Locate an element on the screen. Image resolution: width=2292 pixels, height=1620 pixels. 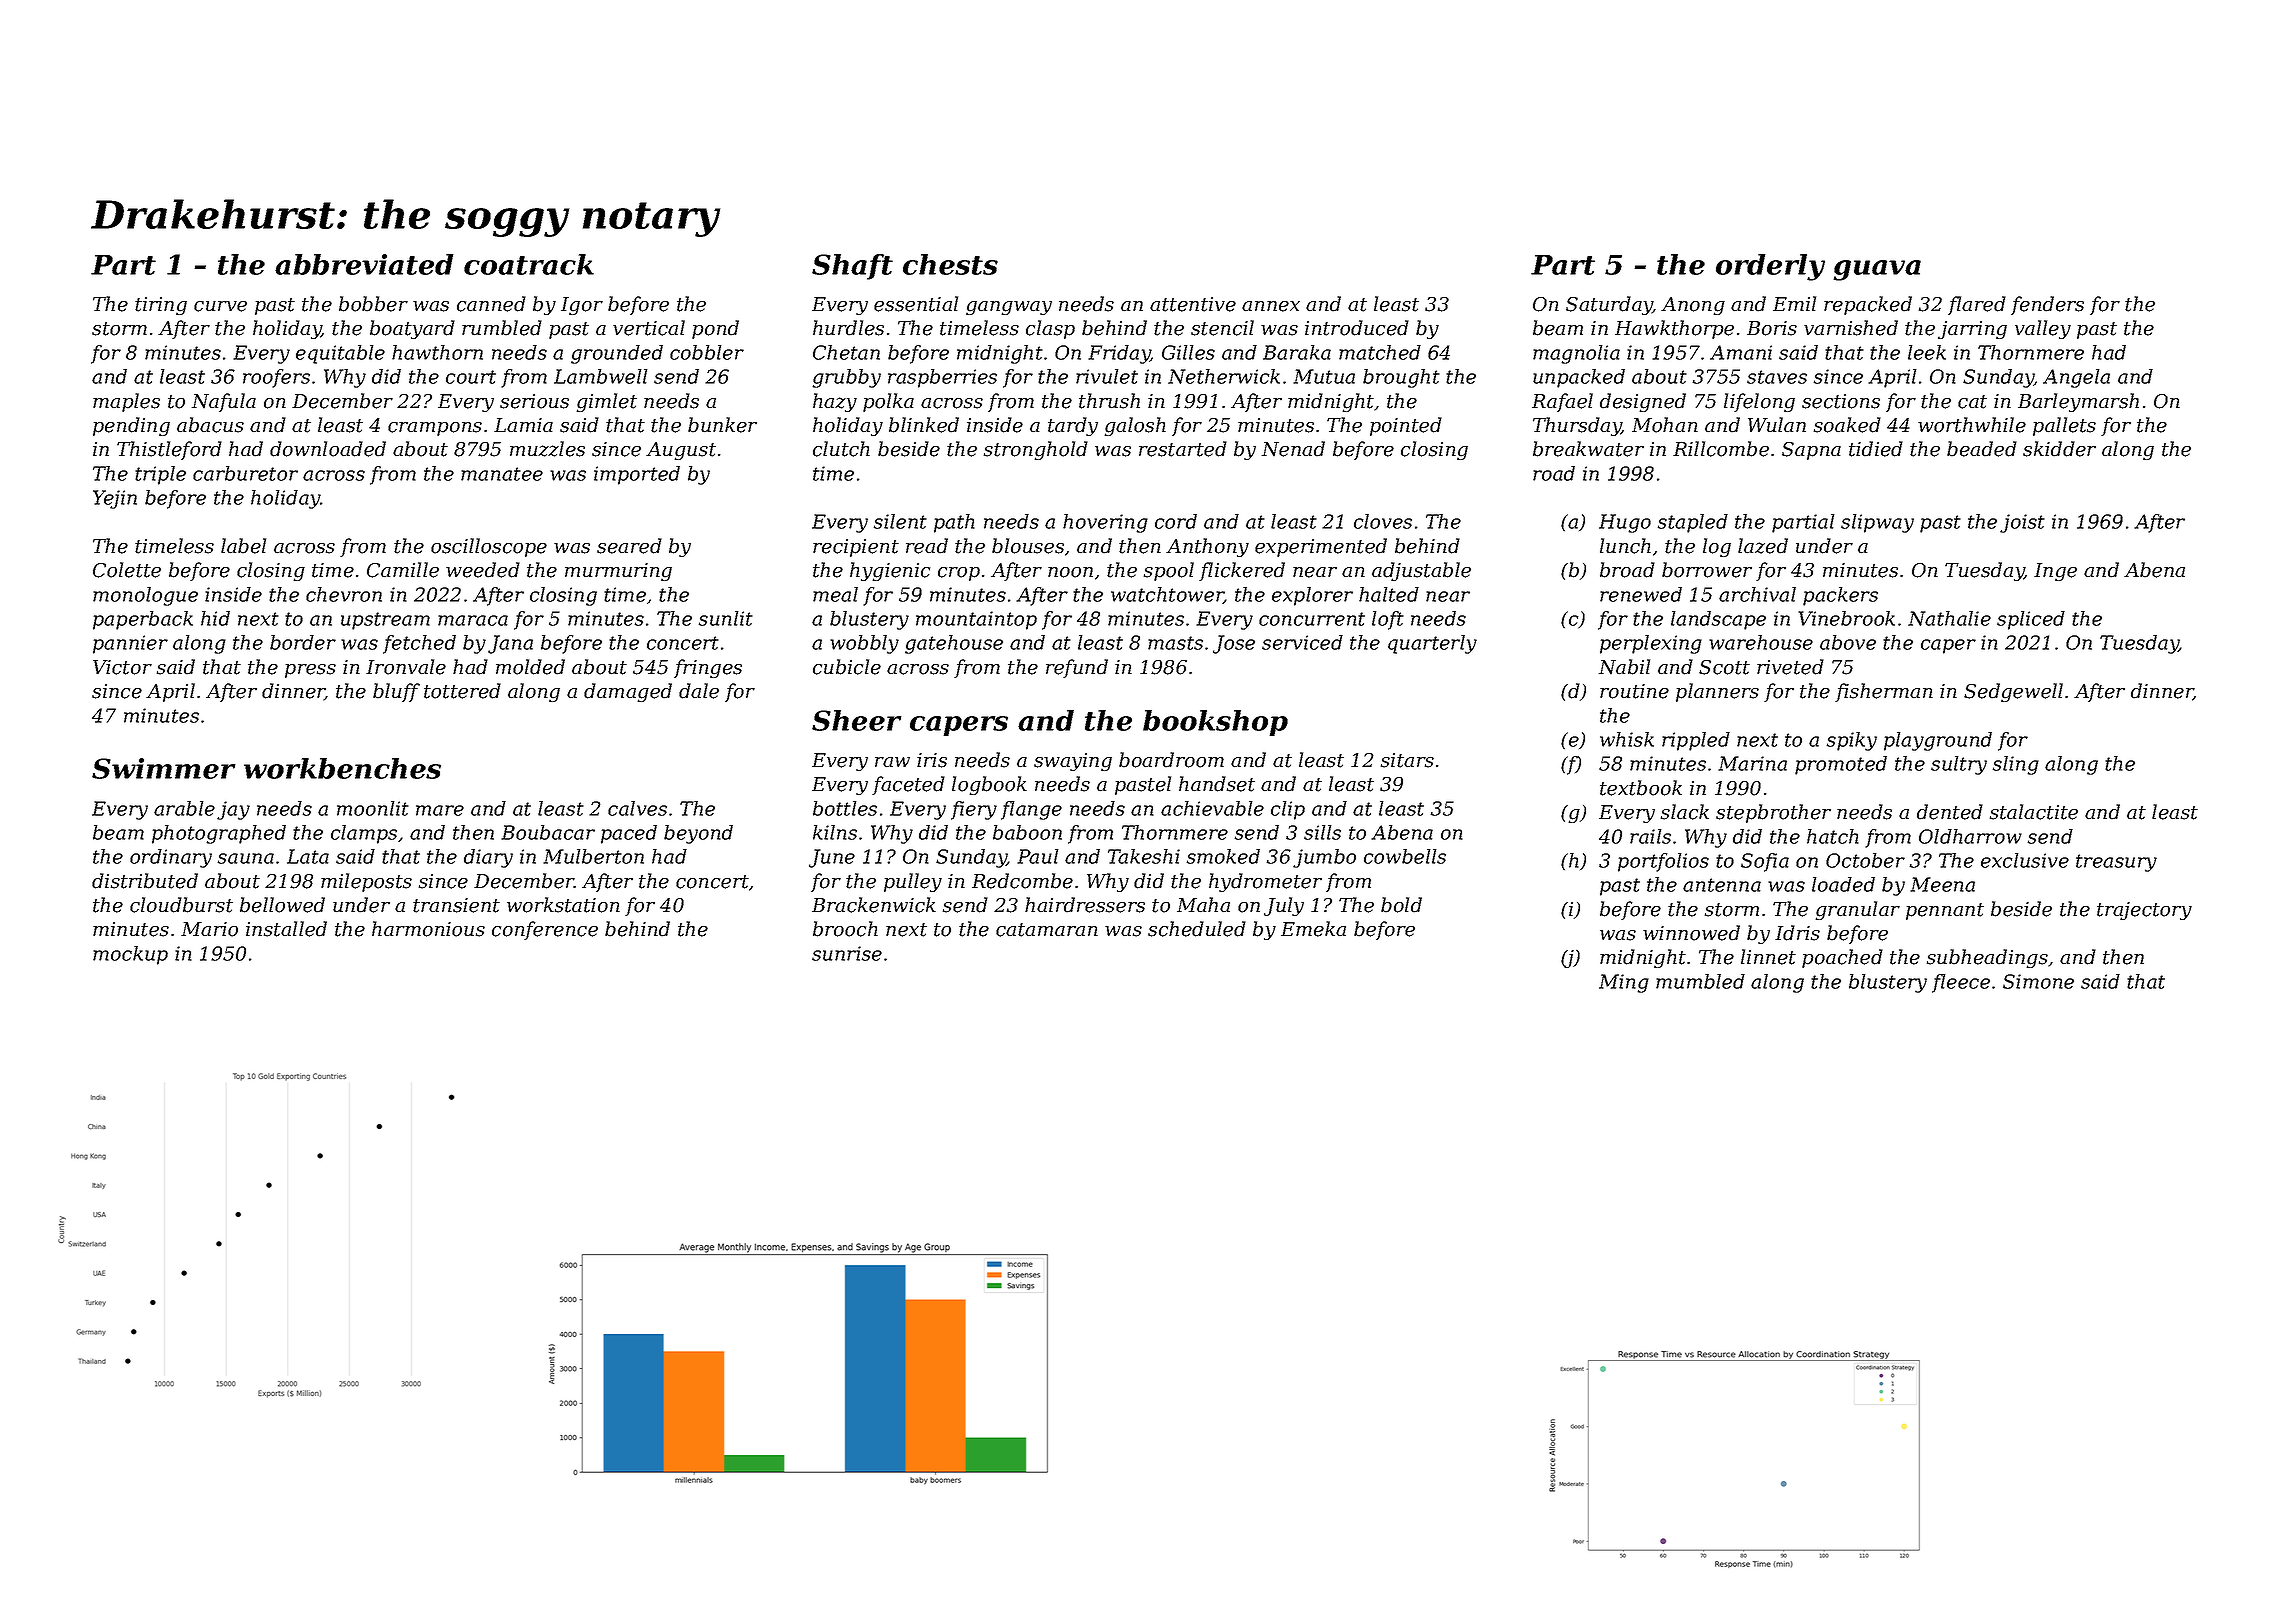
Yejin is located at coordinates (115, 499).
